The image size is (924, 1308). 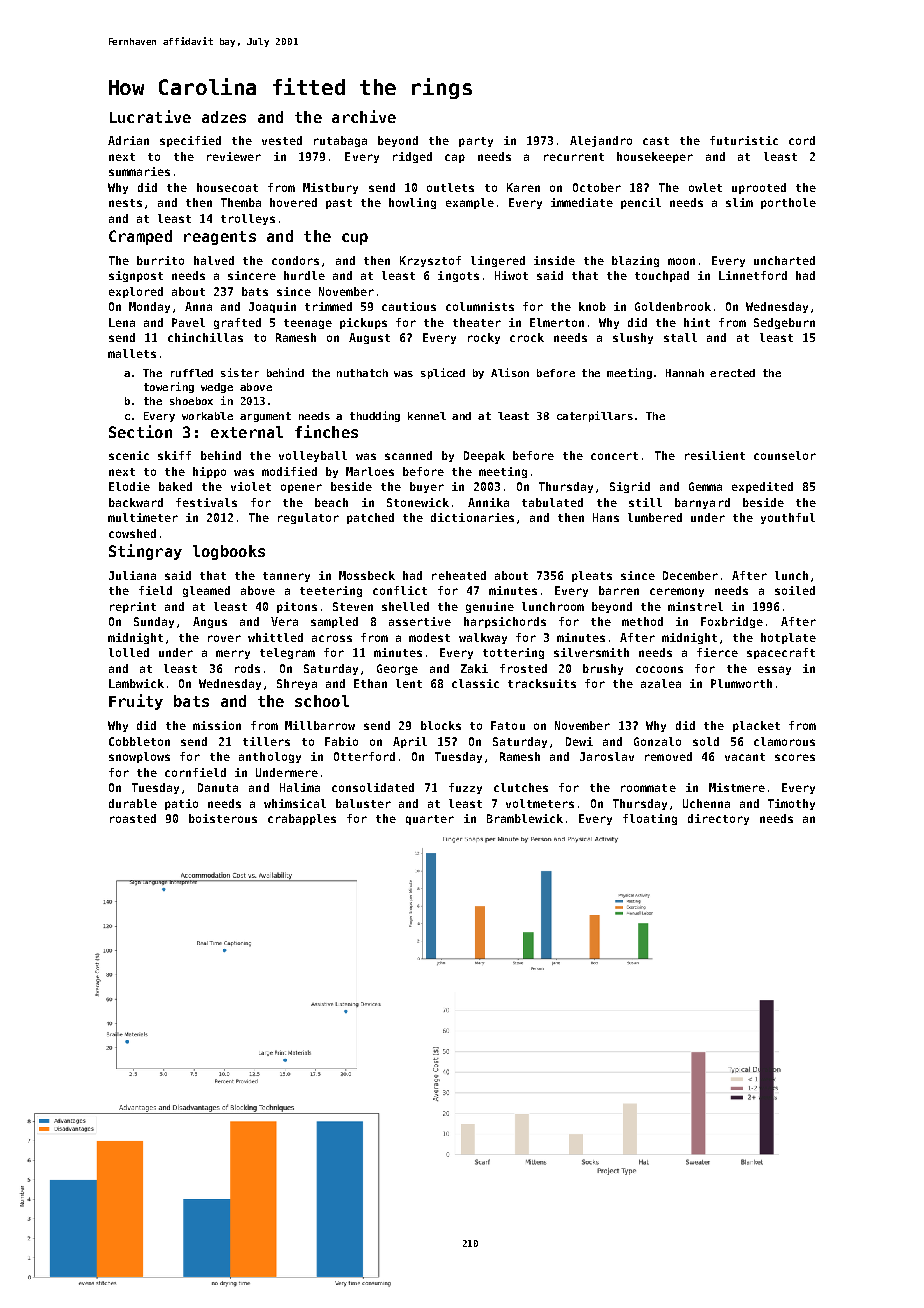 What do you see at coordinates (125, 203) in the image?
I see `nests` at bounding box center [125, 203].
